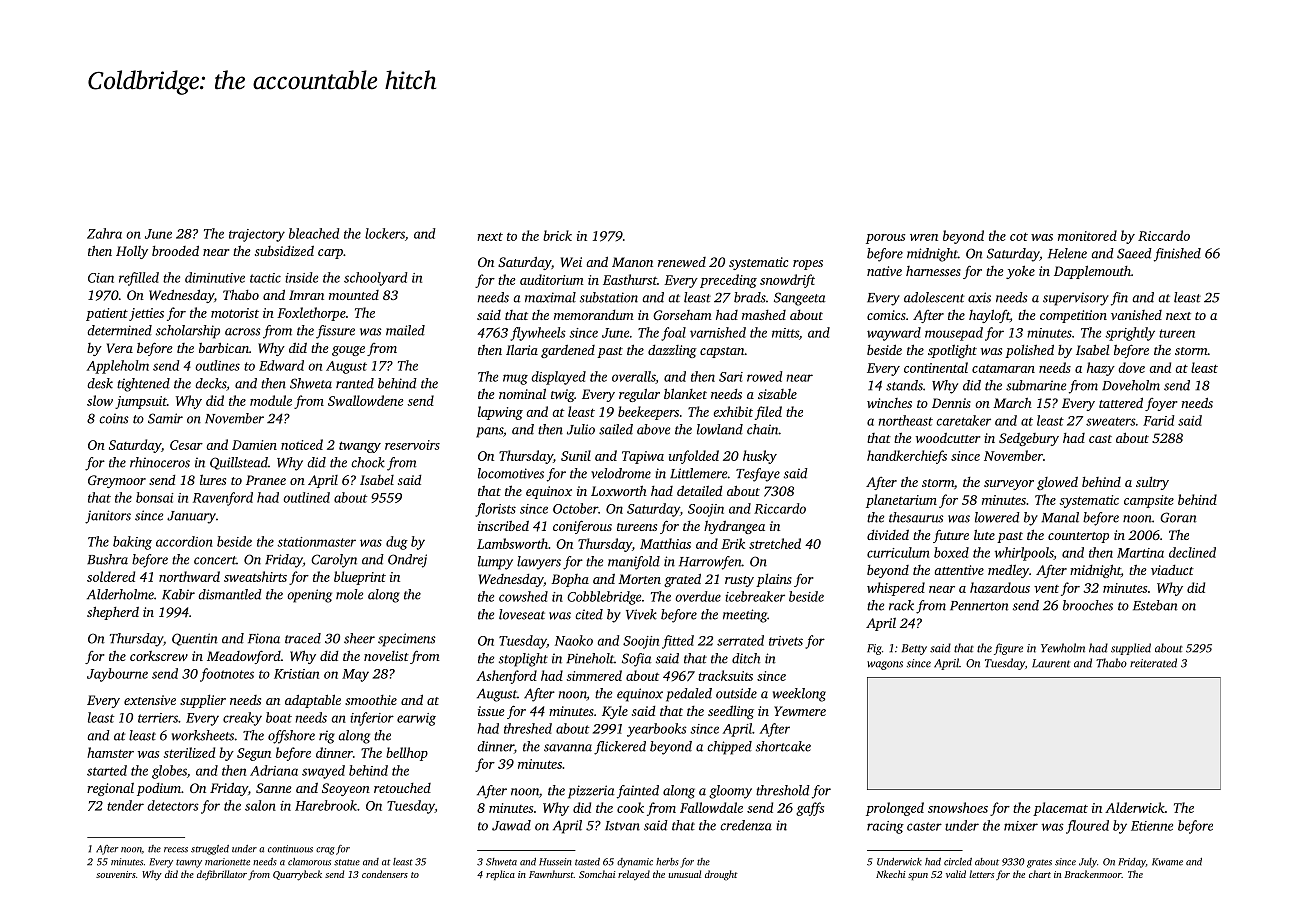 The width and height of the document is (1308, 924). Describe the element at coordinates (291, 737) in the document. I see `offshore` at that location.
